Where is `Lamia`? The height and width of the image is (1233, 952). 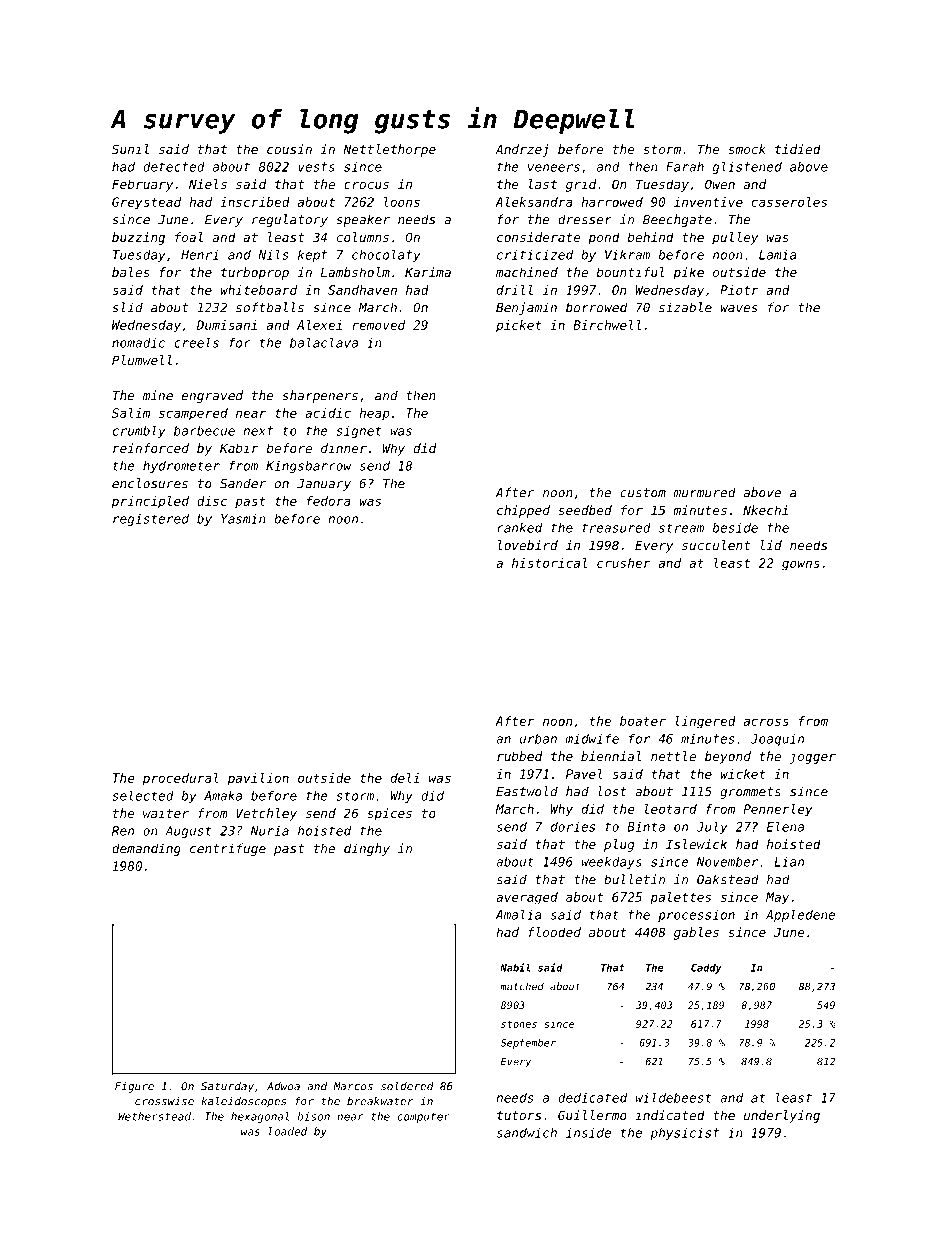 Lamia is located at coordinates (777, 255).
